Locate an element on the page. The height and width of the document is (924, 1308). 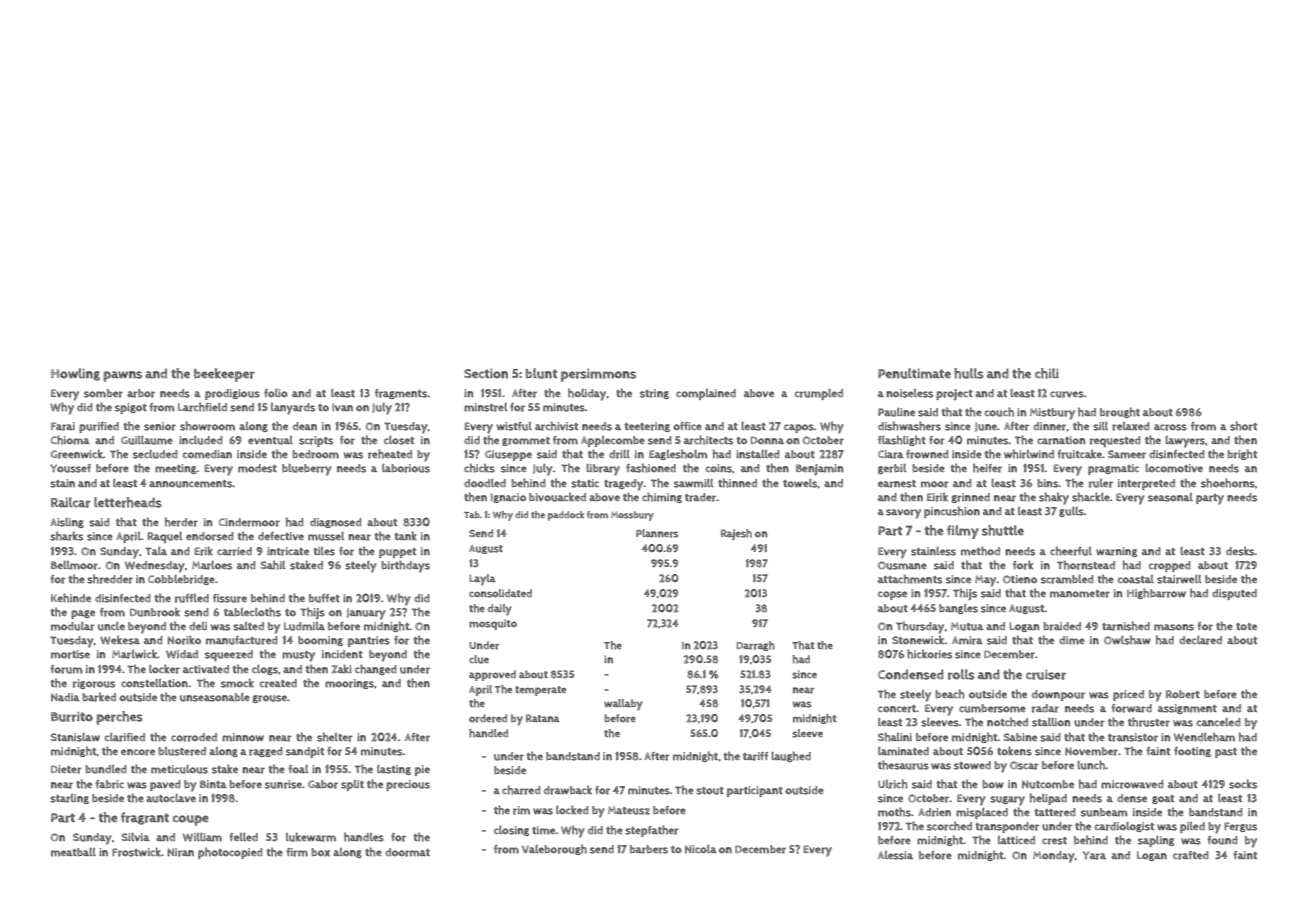
temperate is located at coordinates (540, 691).
